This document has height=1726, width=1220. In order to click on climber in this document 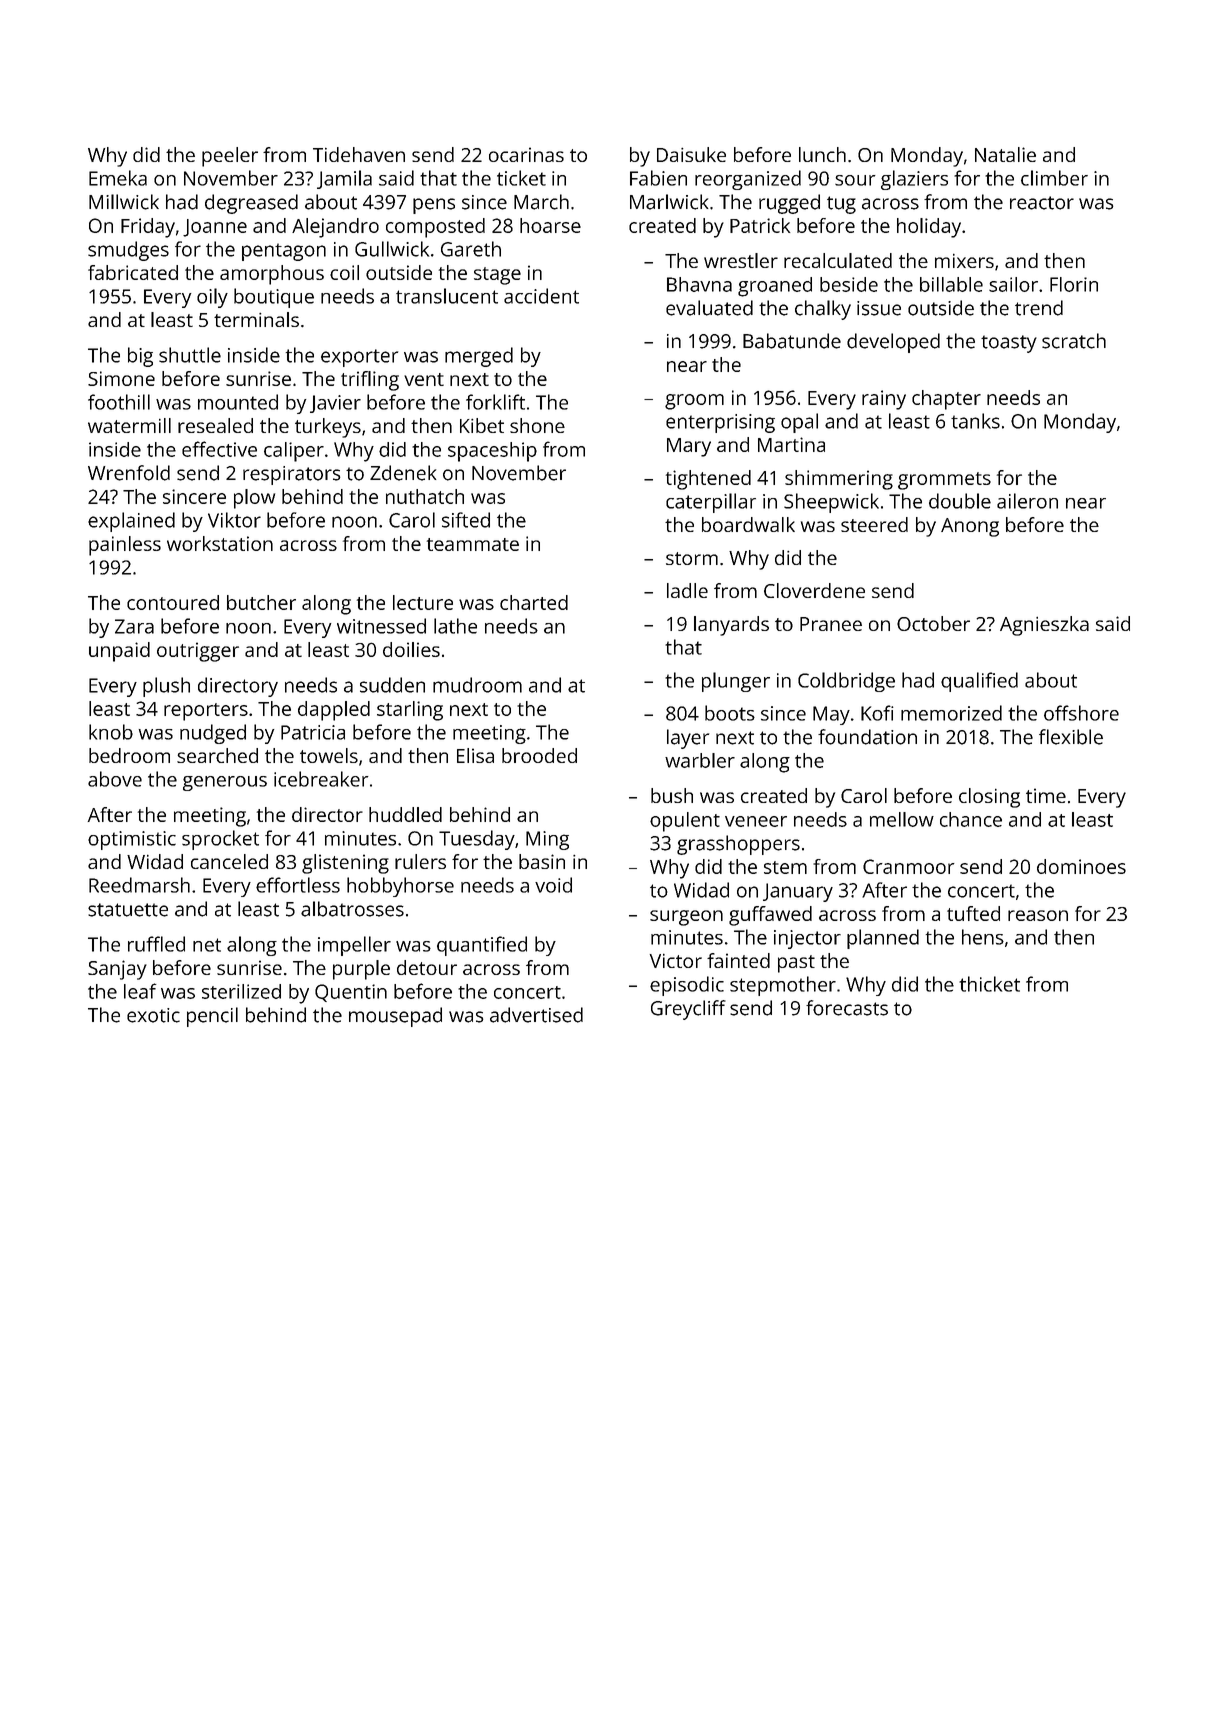, I will do `click(1054, 178)`.
